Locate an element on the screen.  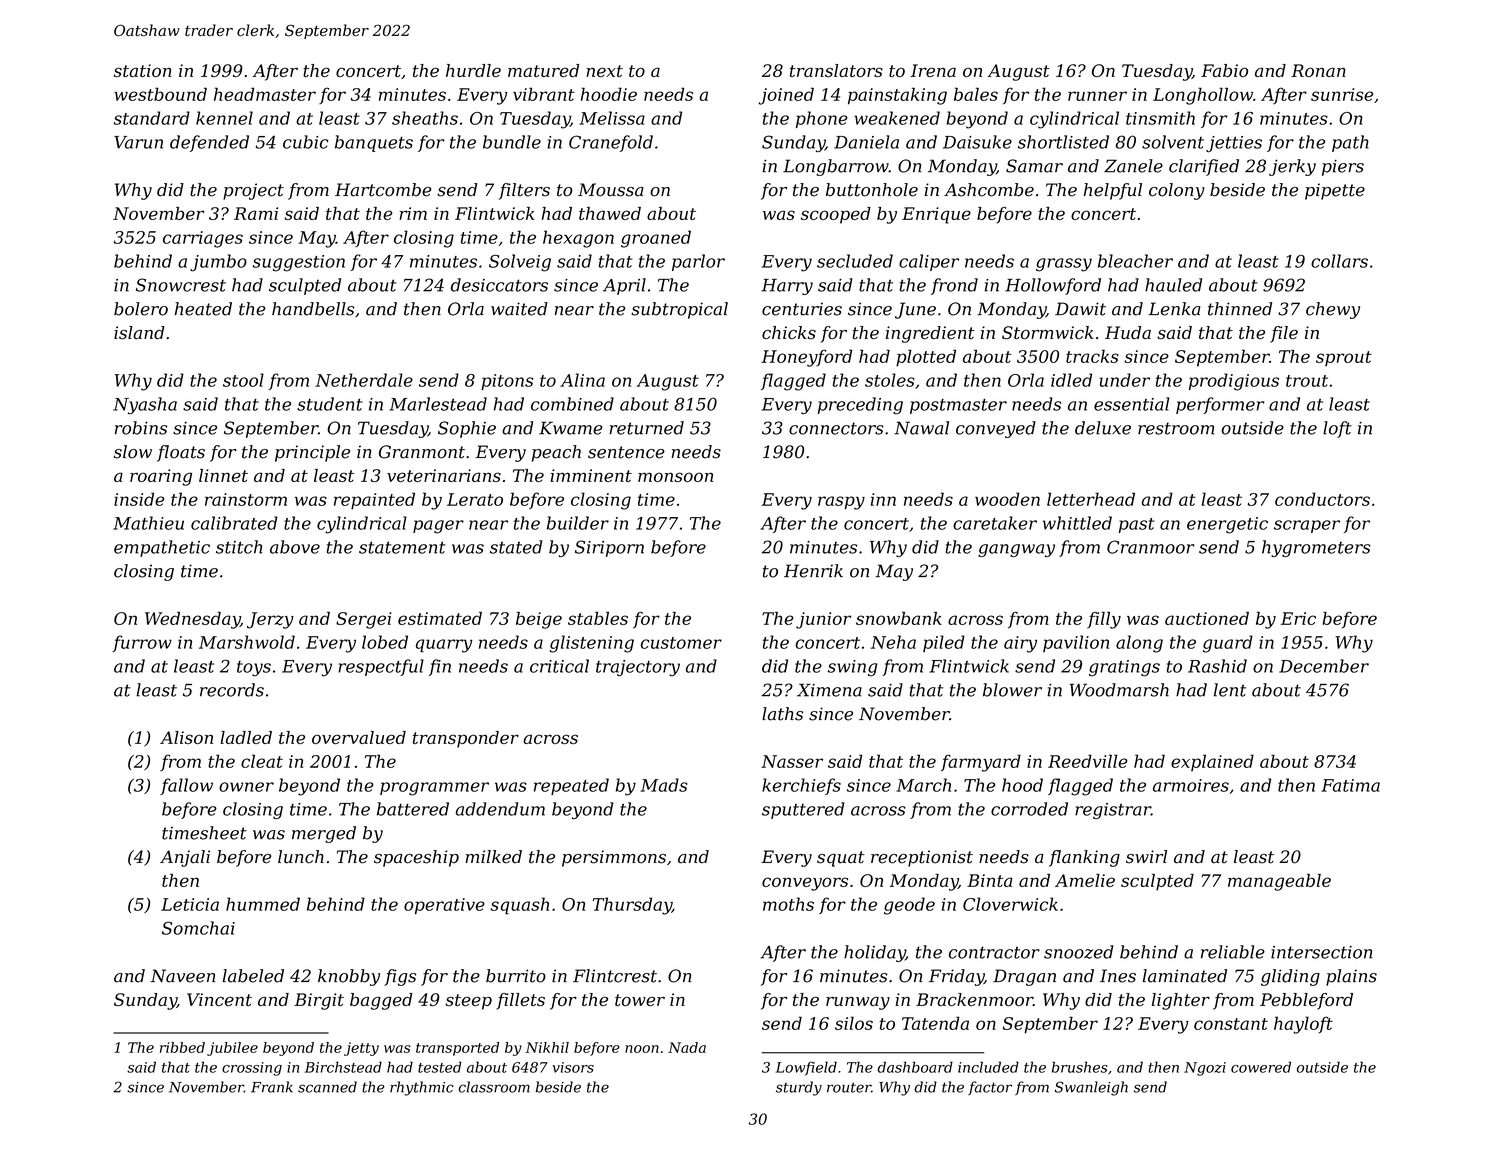
sheaths is located at coordinates (425, 118).
